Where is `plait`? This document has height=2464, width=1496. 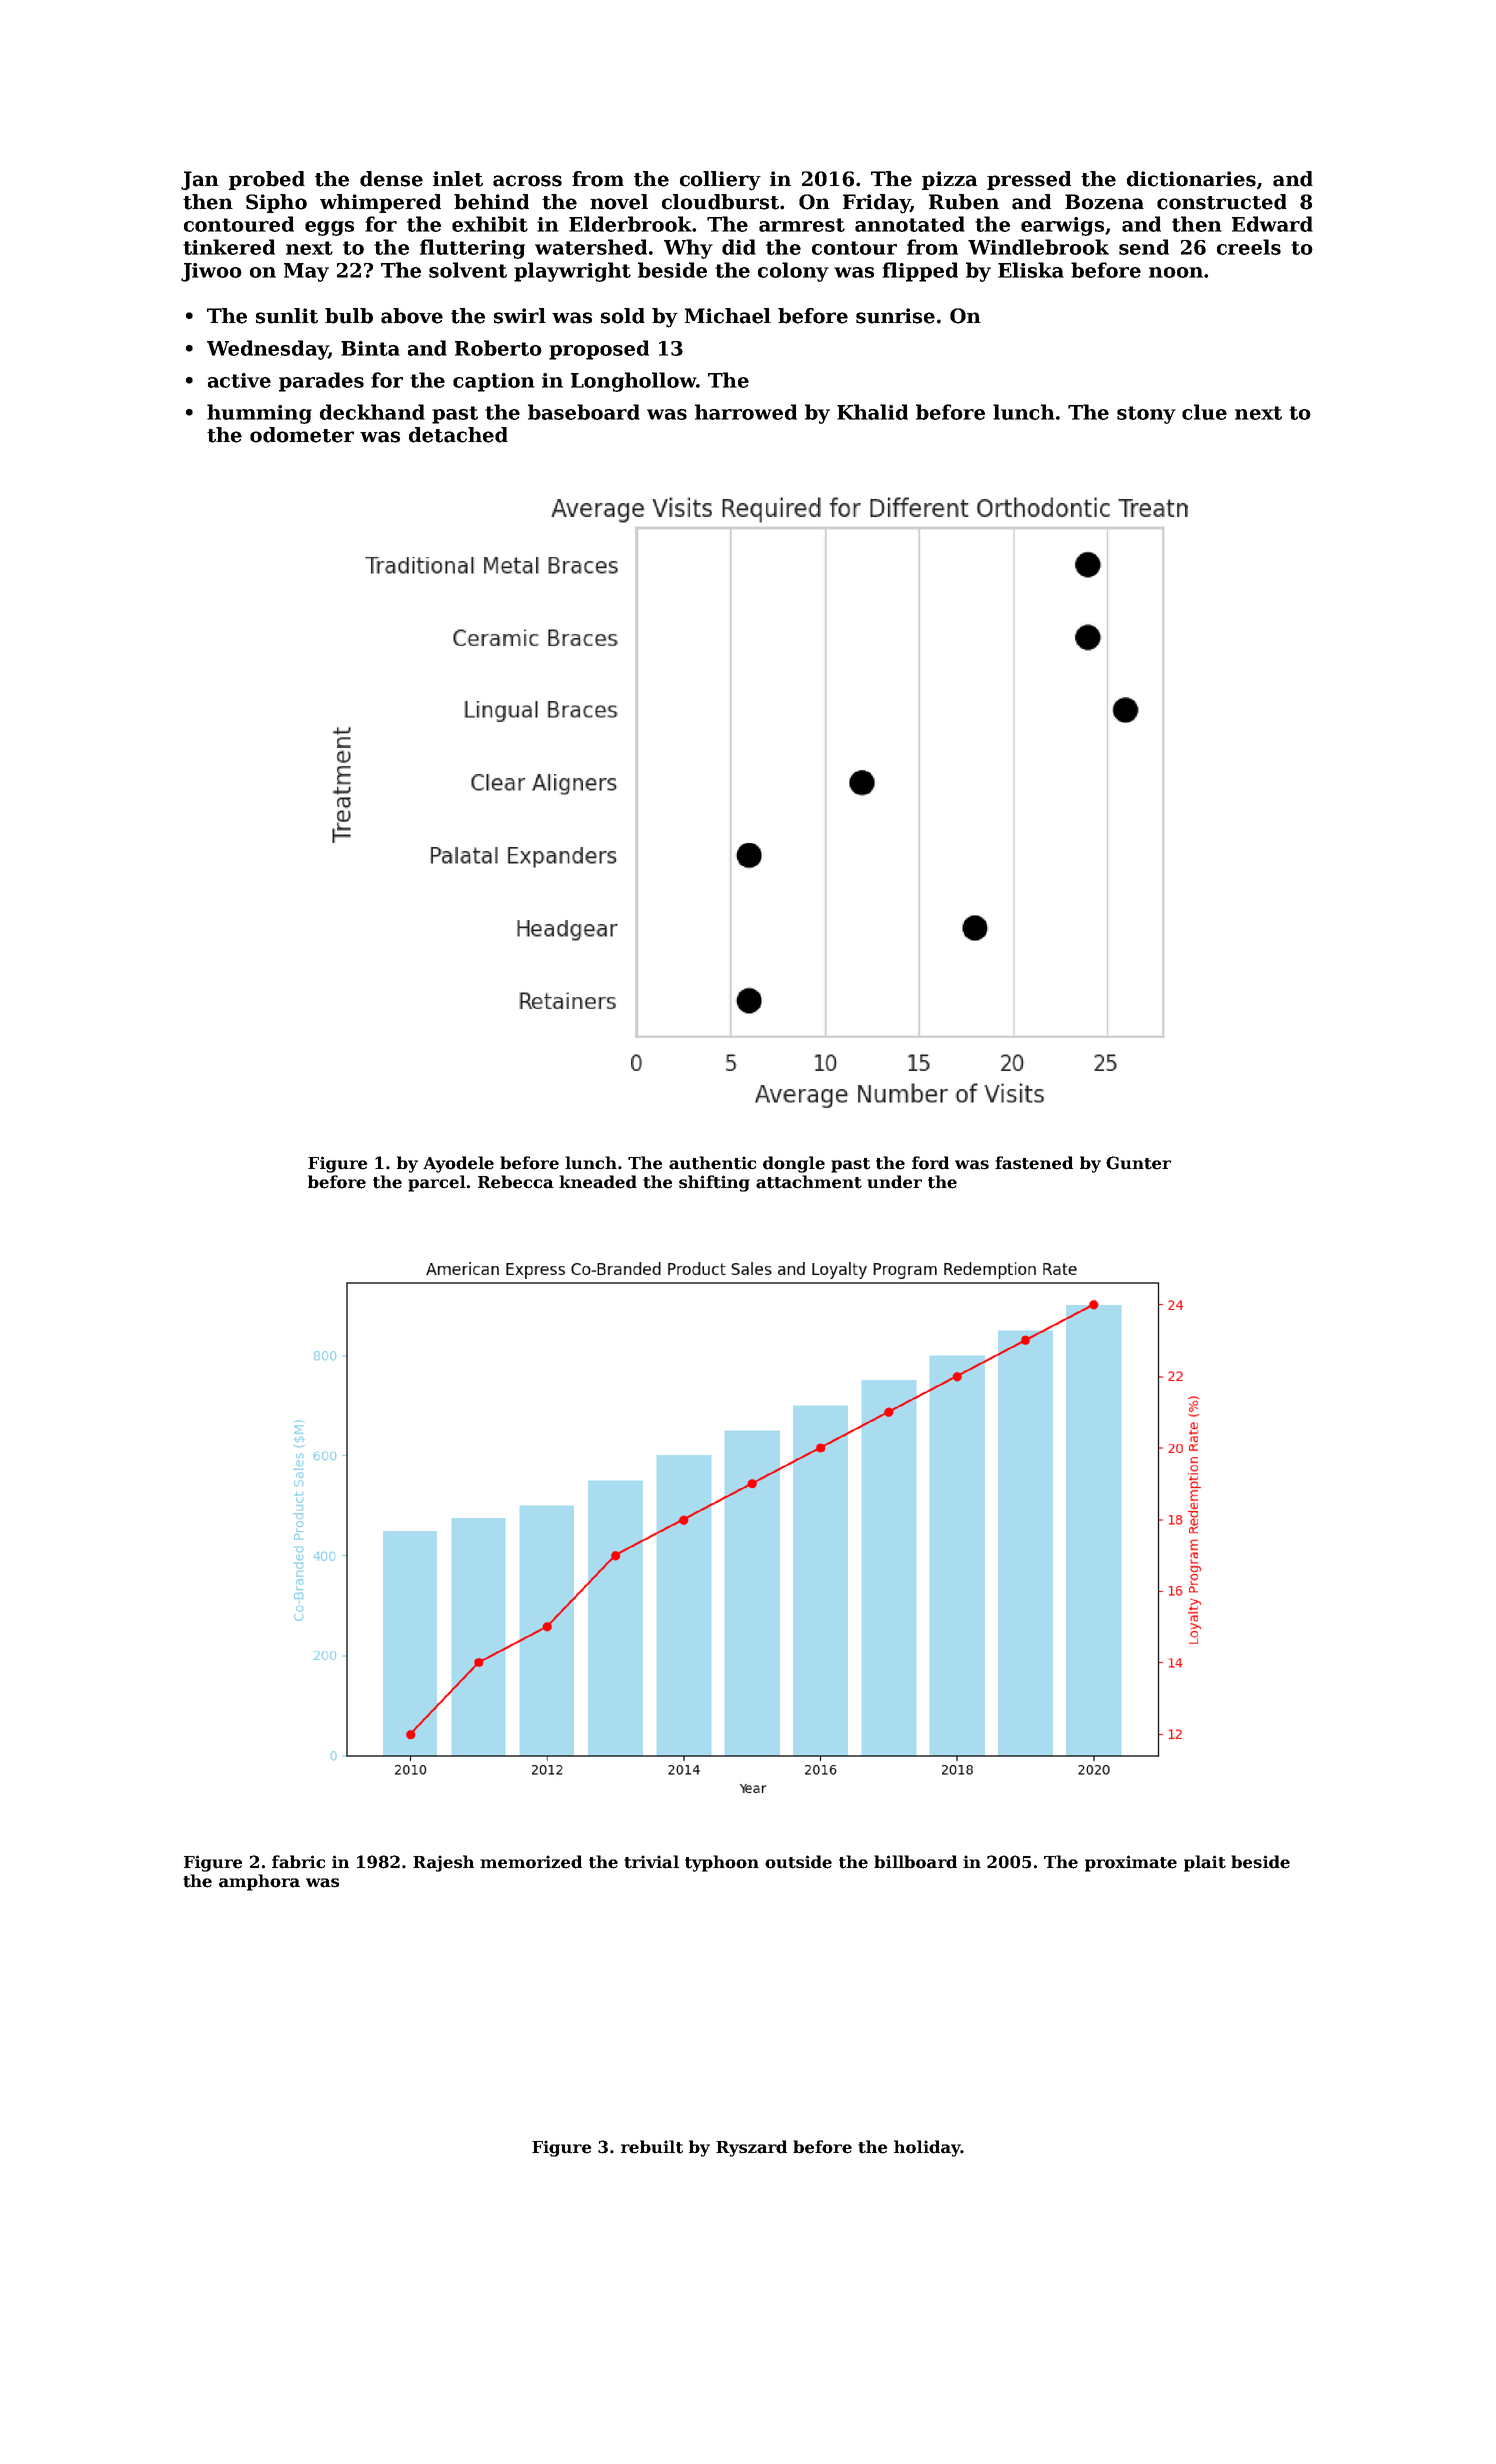 plait is located at coordinates (1205, 1863).
